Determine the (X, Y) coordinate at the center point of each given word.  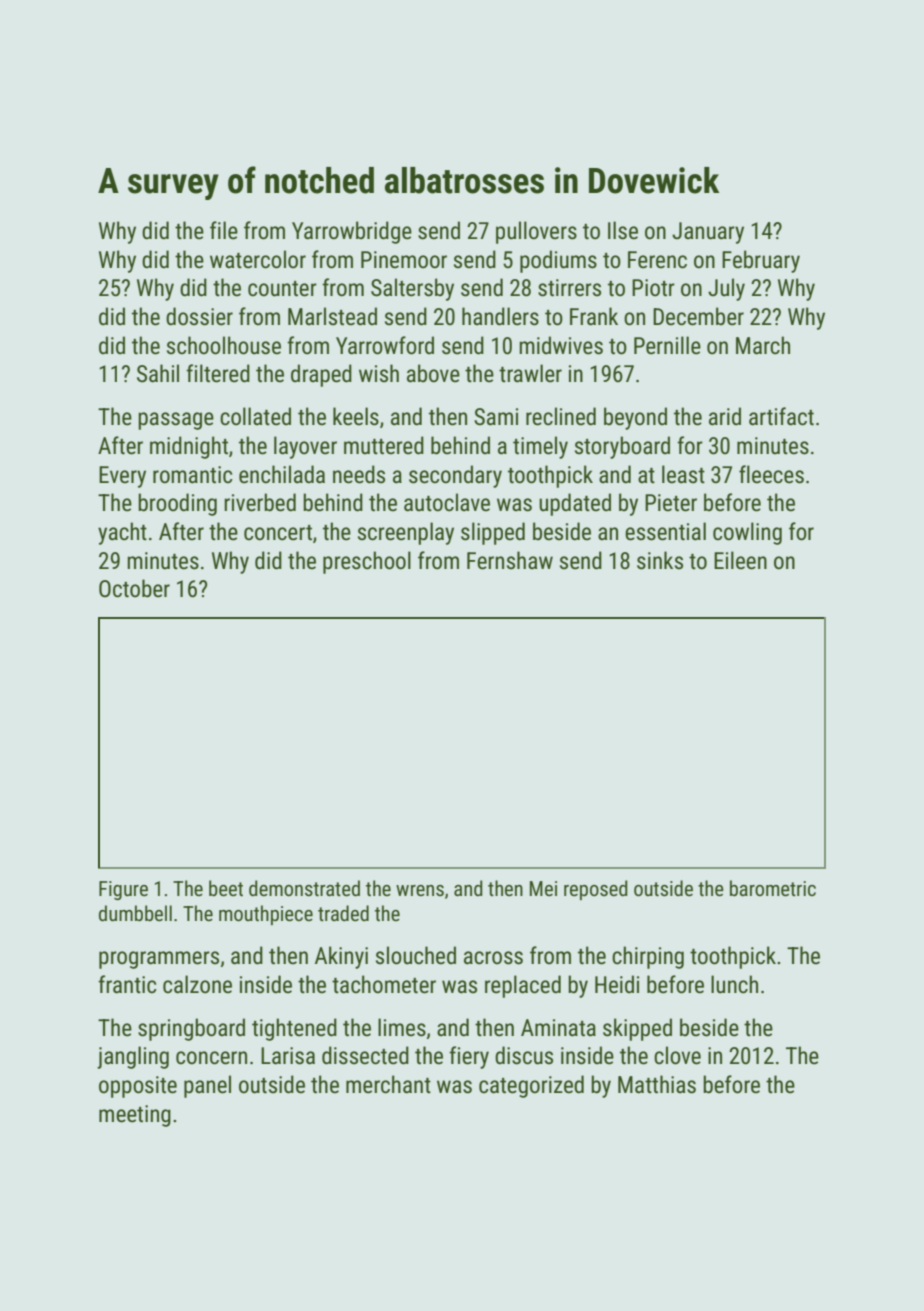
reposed (596, 890)
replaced (523, 986)
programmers (159, 960)
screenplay (406, 533)
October (134, 588)
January (708, 233)
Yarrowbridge (352, 232)
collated (255, 416)
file (224, 230)
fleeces (771, 474)
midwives (561, 345)
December (698, 316)
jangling (133, 1057)
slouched (416, 955)
